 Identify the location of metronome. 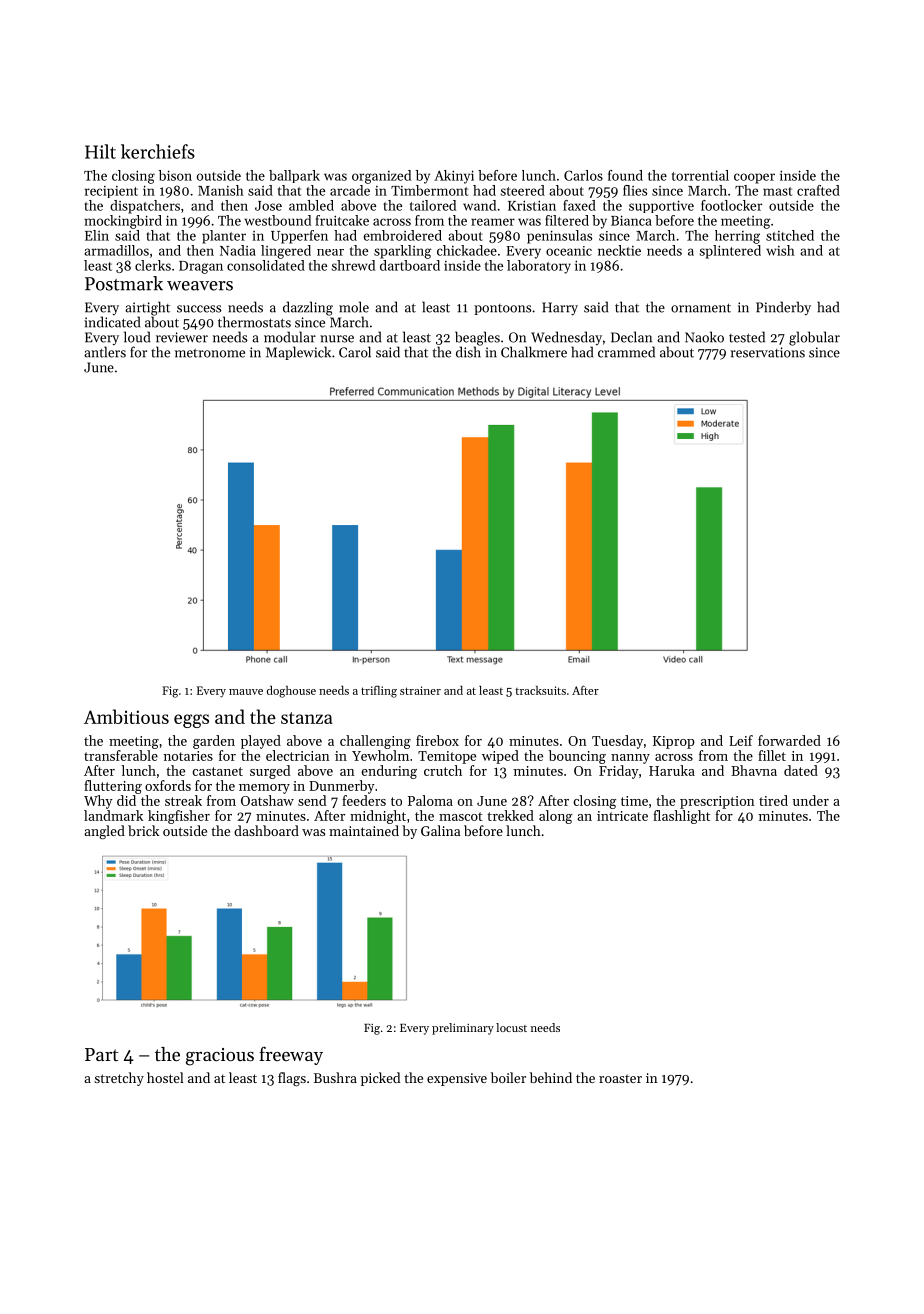
(210, 353).
